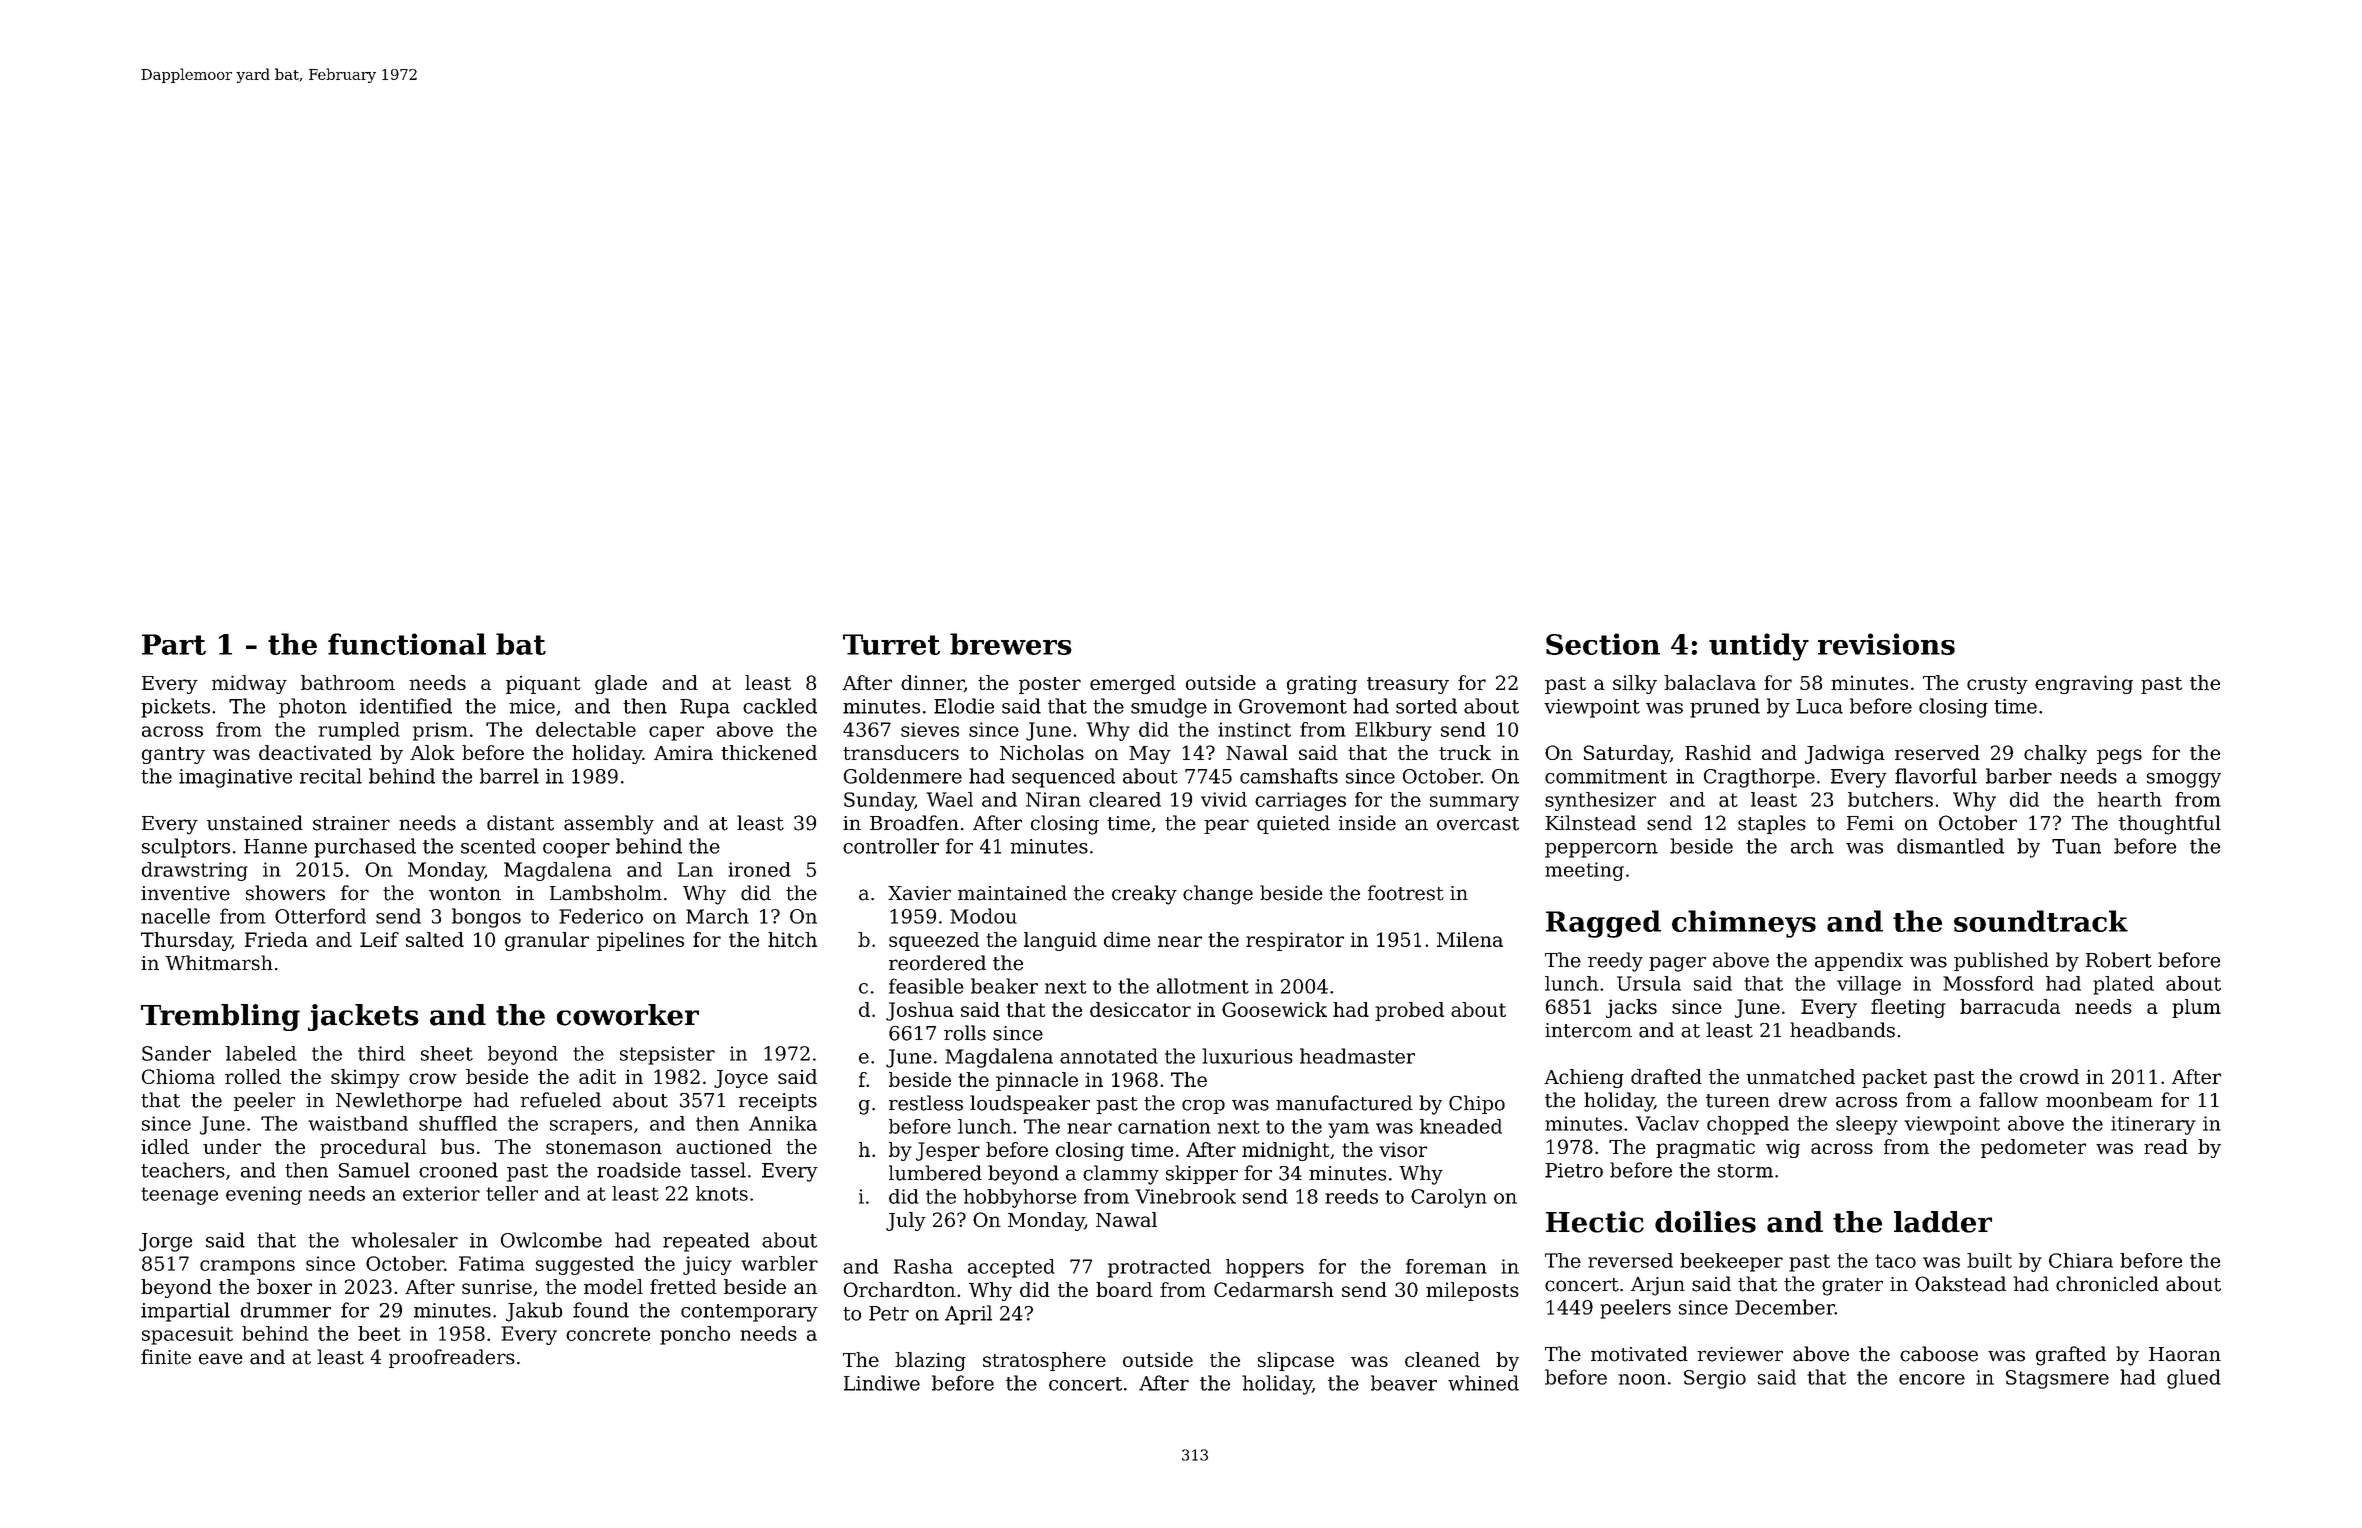  Describe the element at coordinates (882, 1383) in the screenshot. I see `Lindiwe` at that location.
